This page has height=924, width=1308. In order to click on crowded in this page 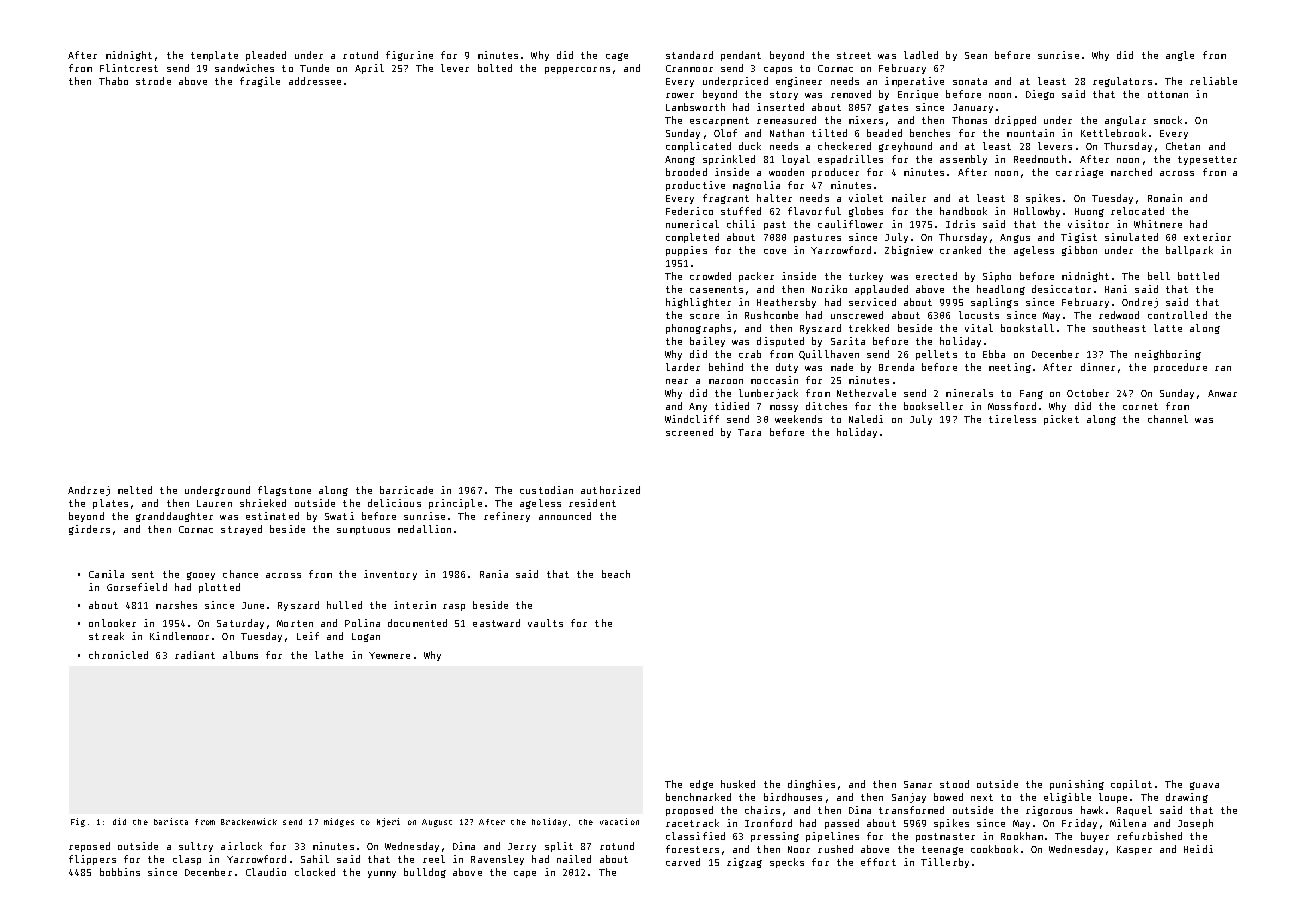, I will do `click(710, 276)`.
